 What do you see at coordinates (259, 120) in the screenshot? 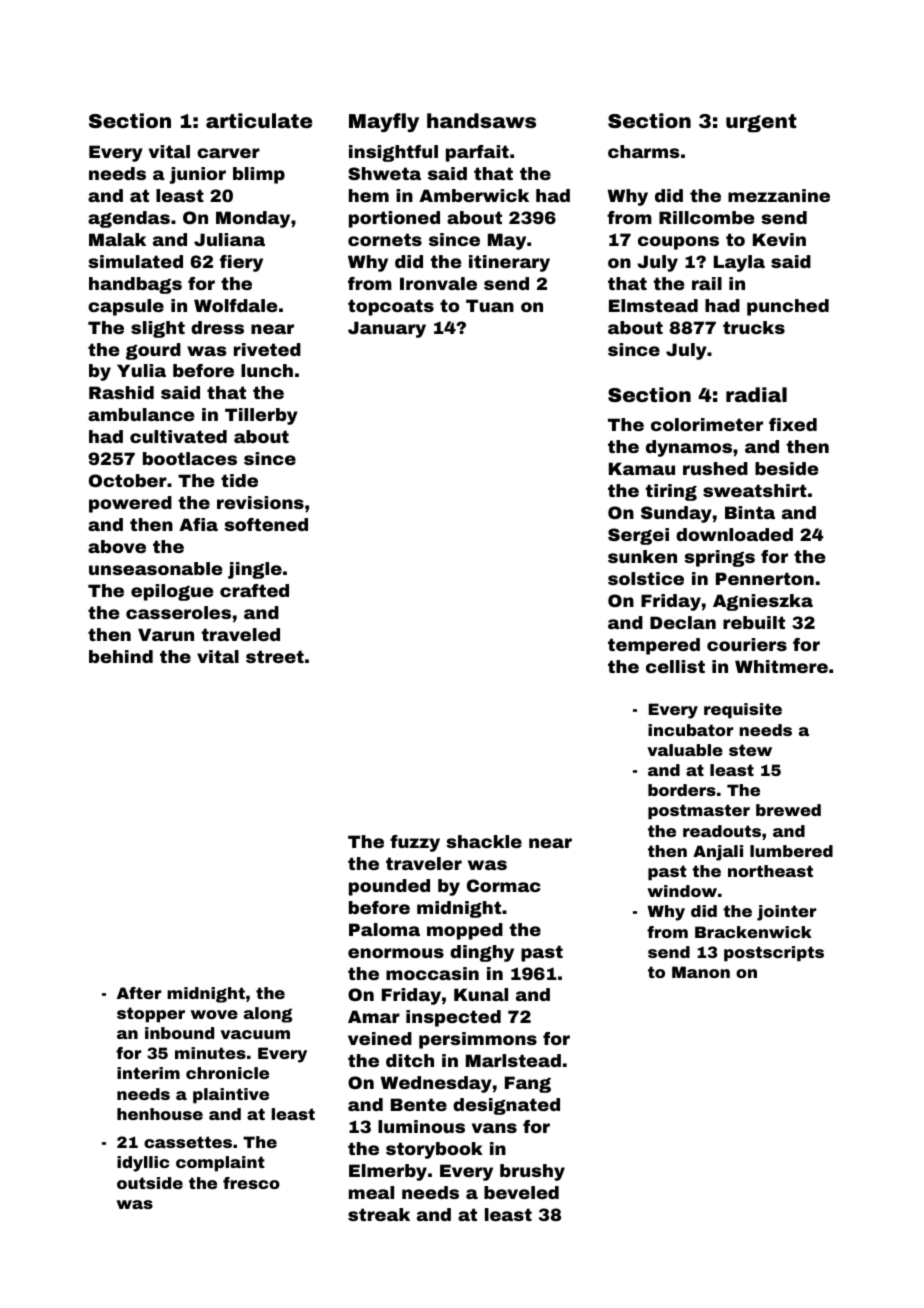
I see `articulate` at bounding box center [259, 120].
